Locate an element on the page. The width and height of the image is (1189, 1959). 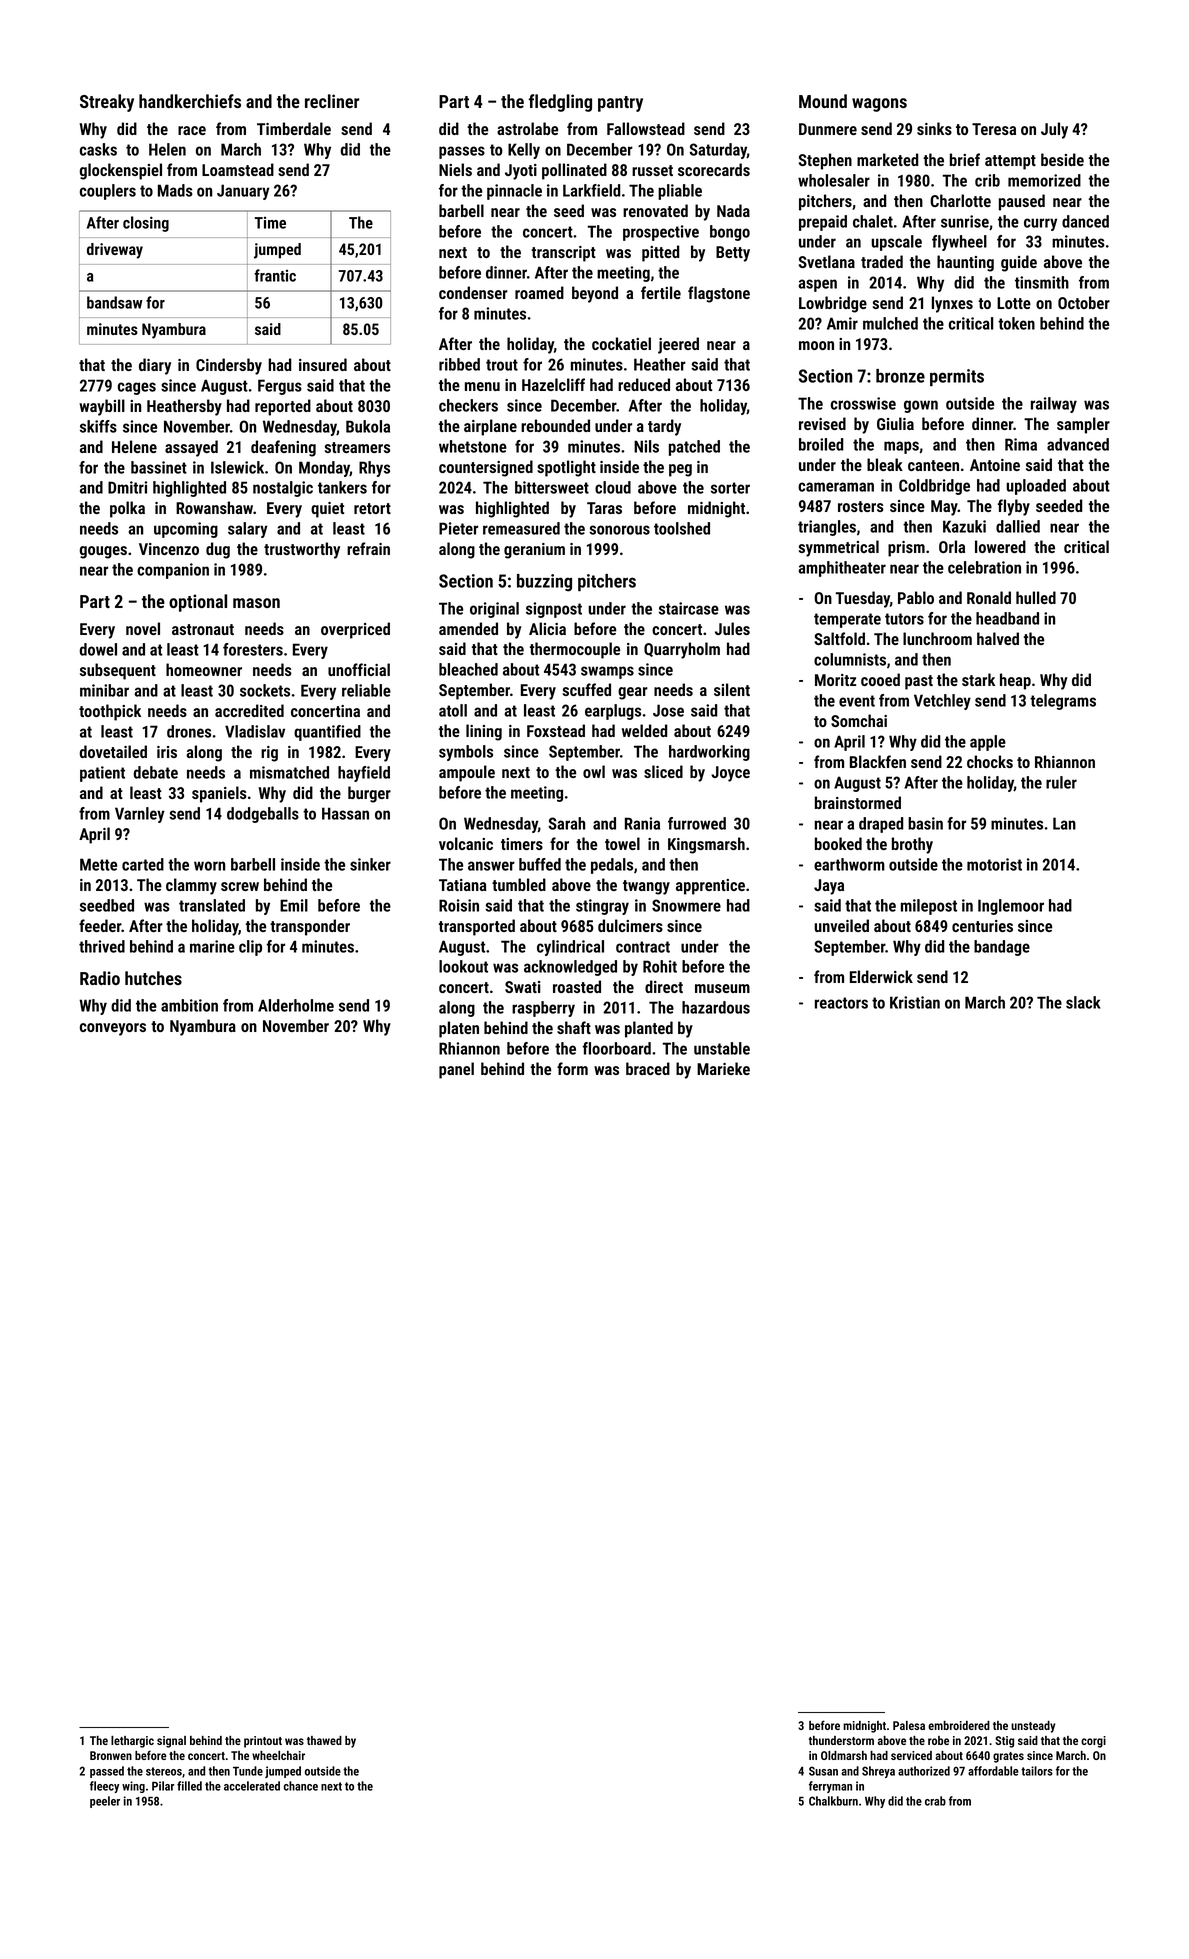
conveyors is located at coordinates (113, 1029).
